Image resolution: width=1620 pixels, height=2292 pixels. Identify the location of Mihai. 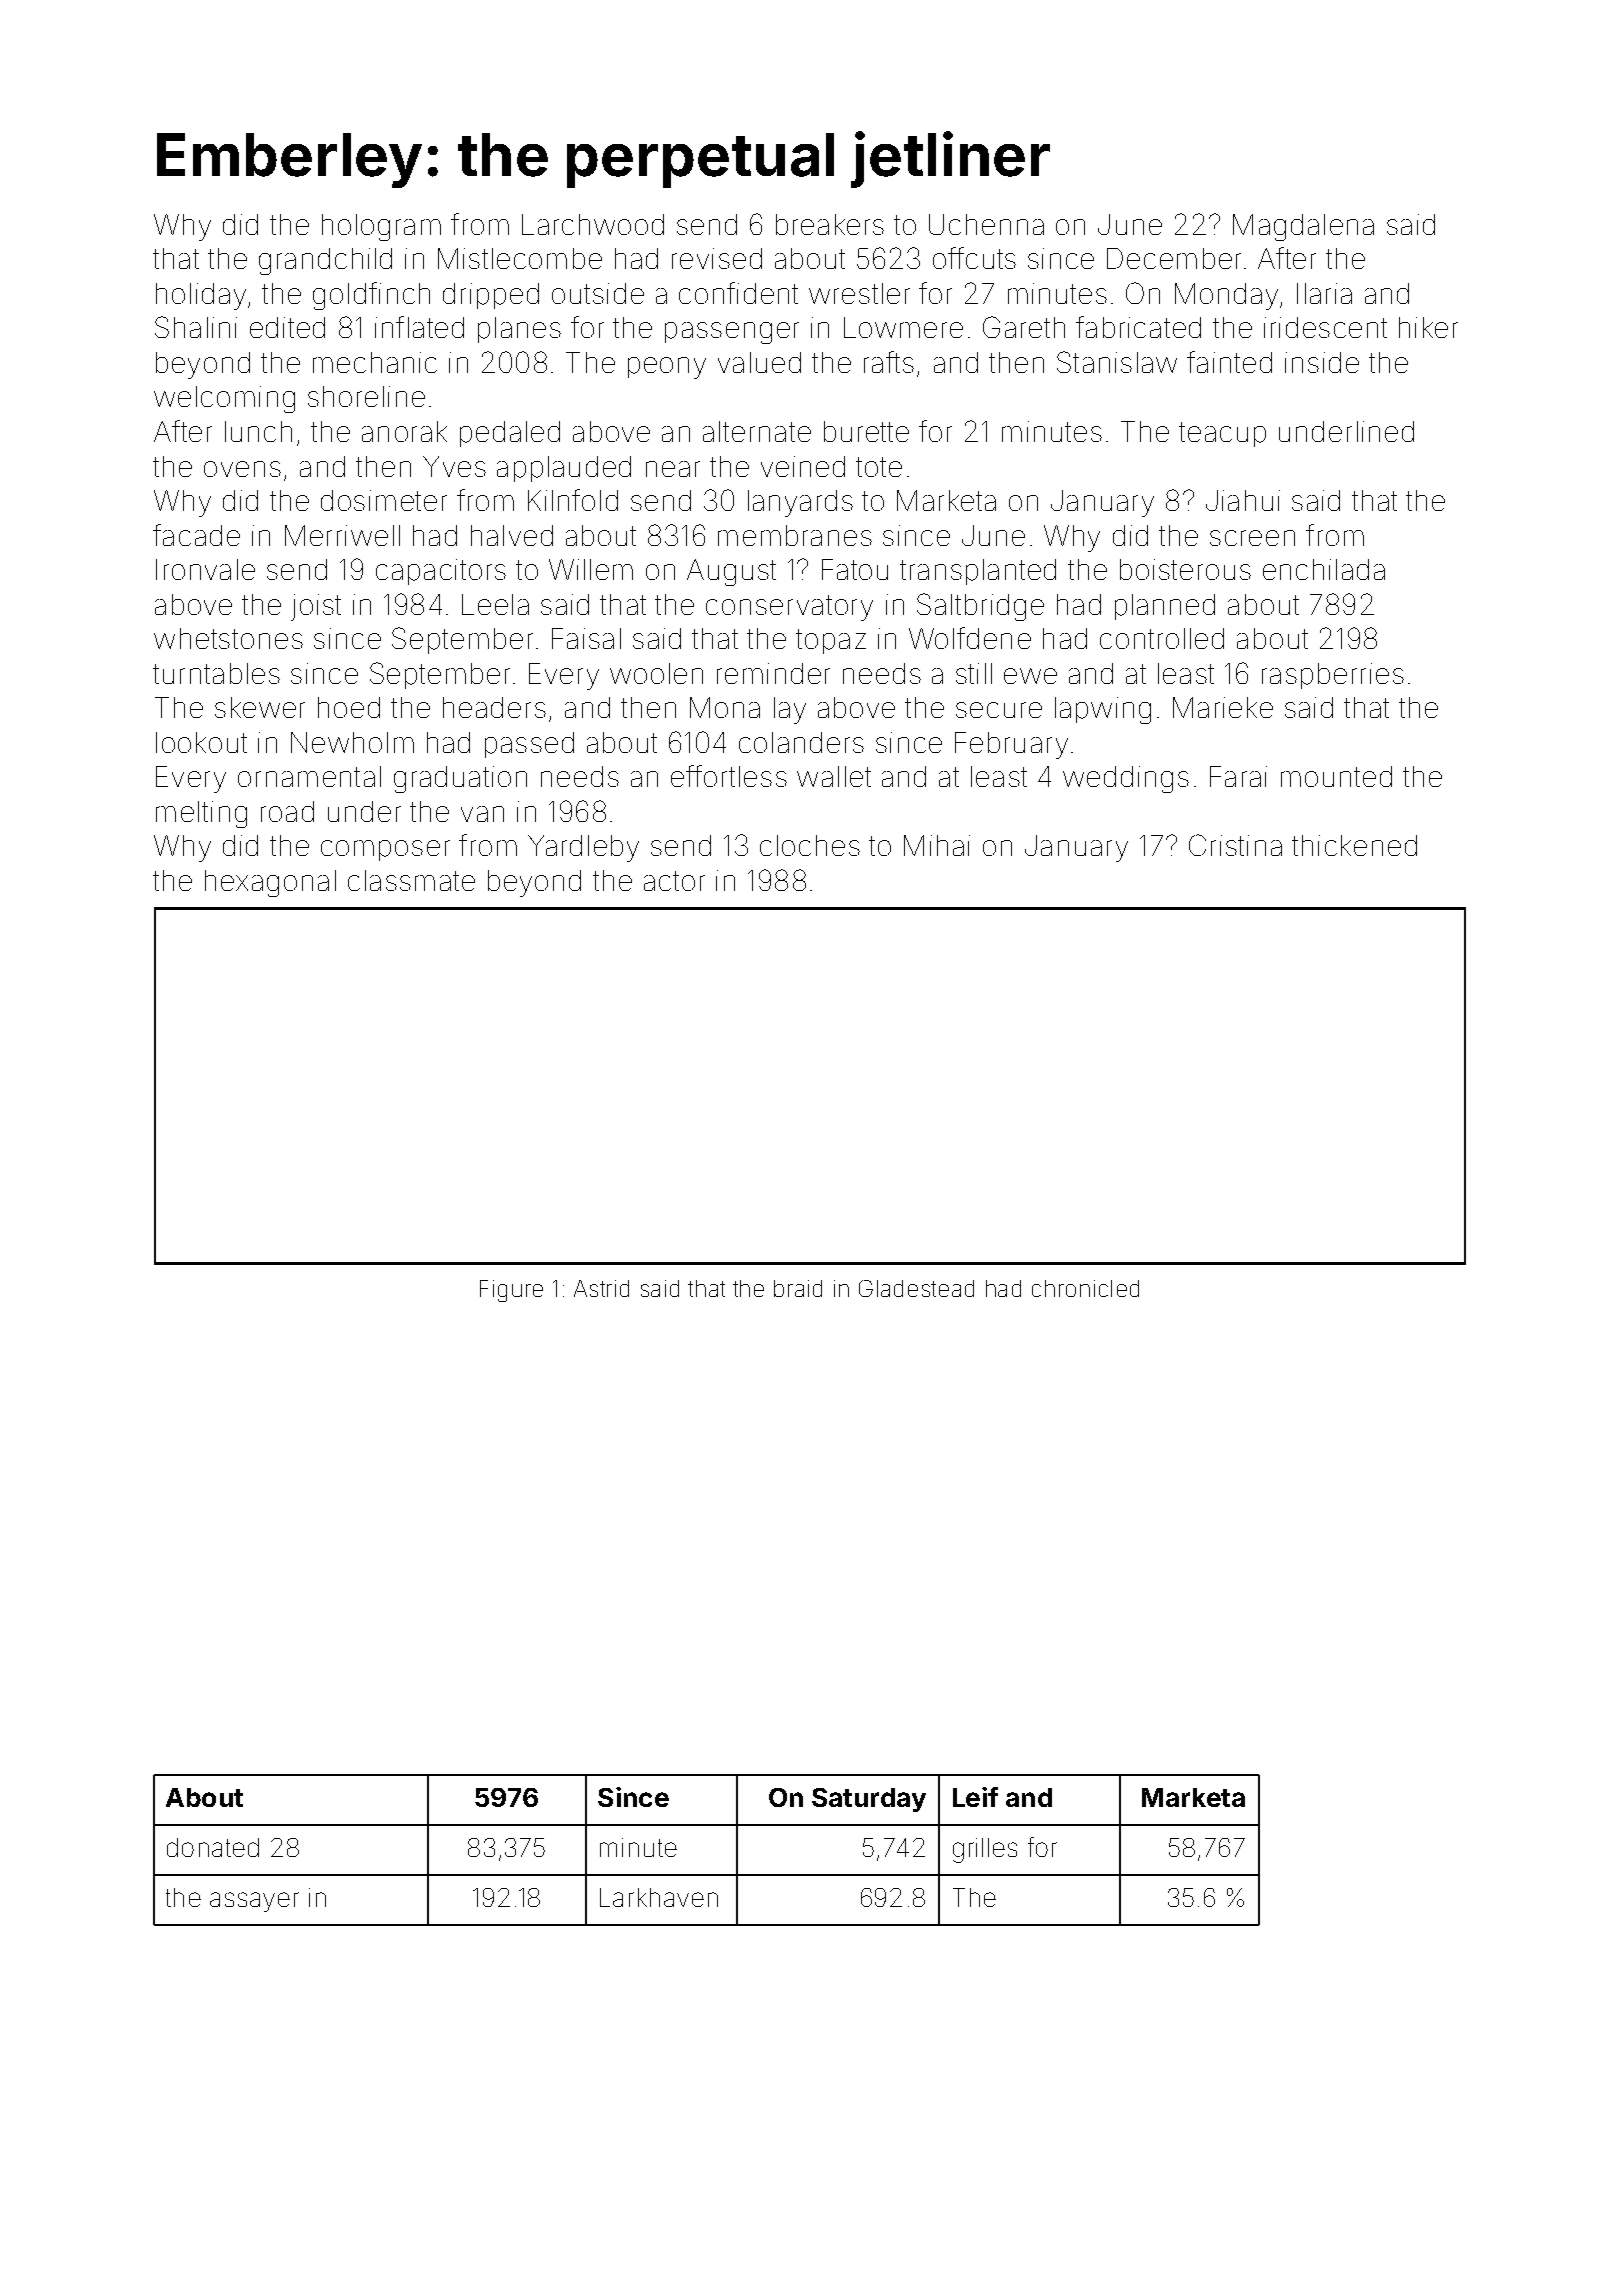
(937, 845).
